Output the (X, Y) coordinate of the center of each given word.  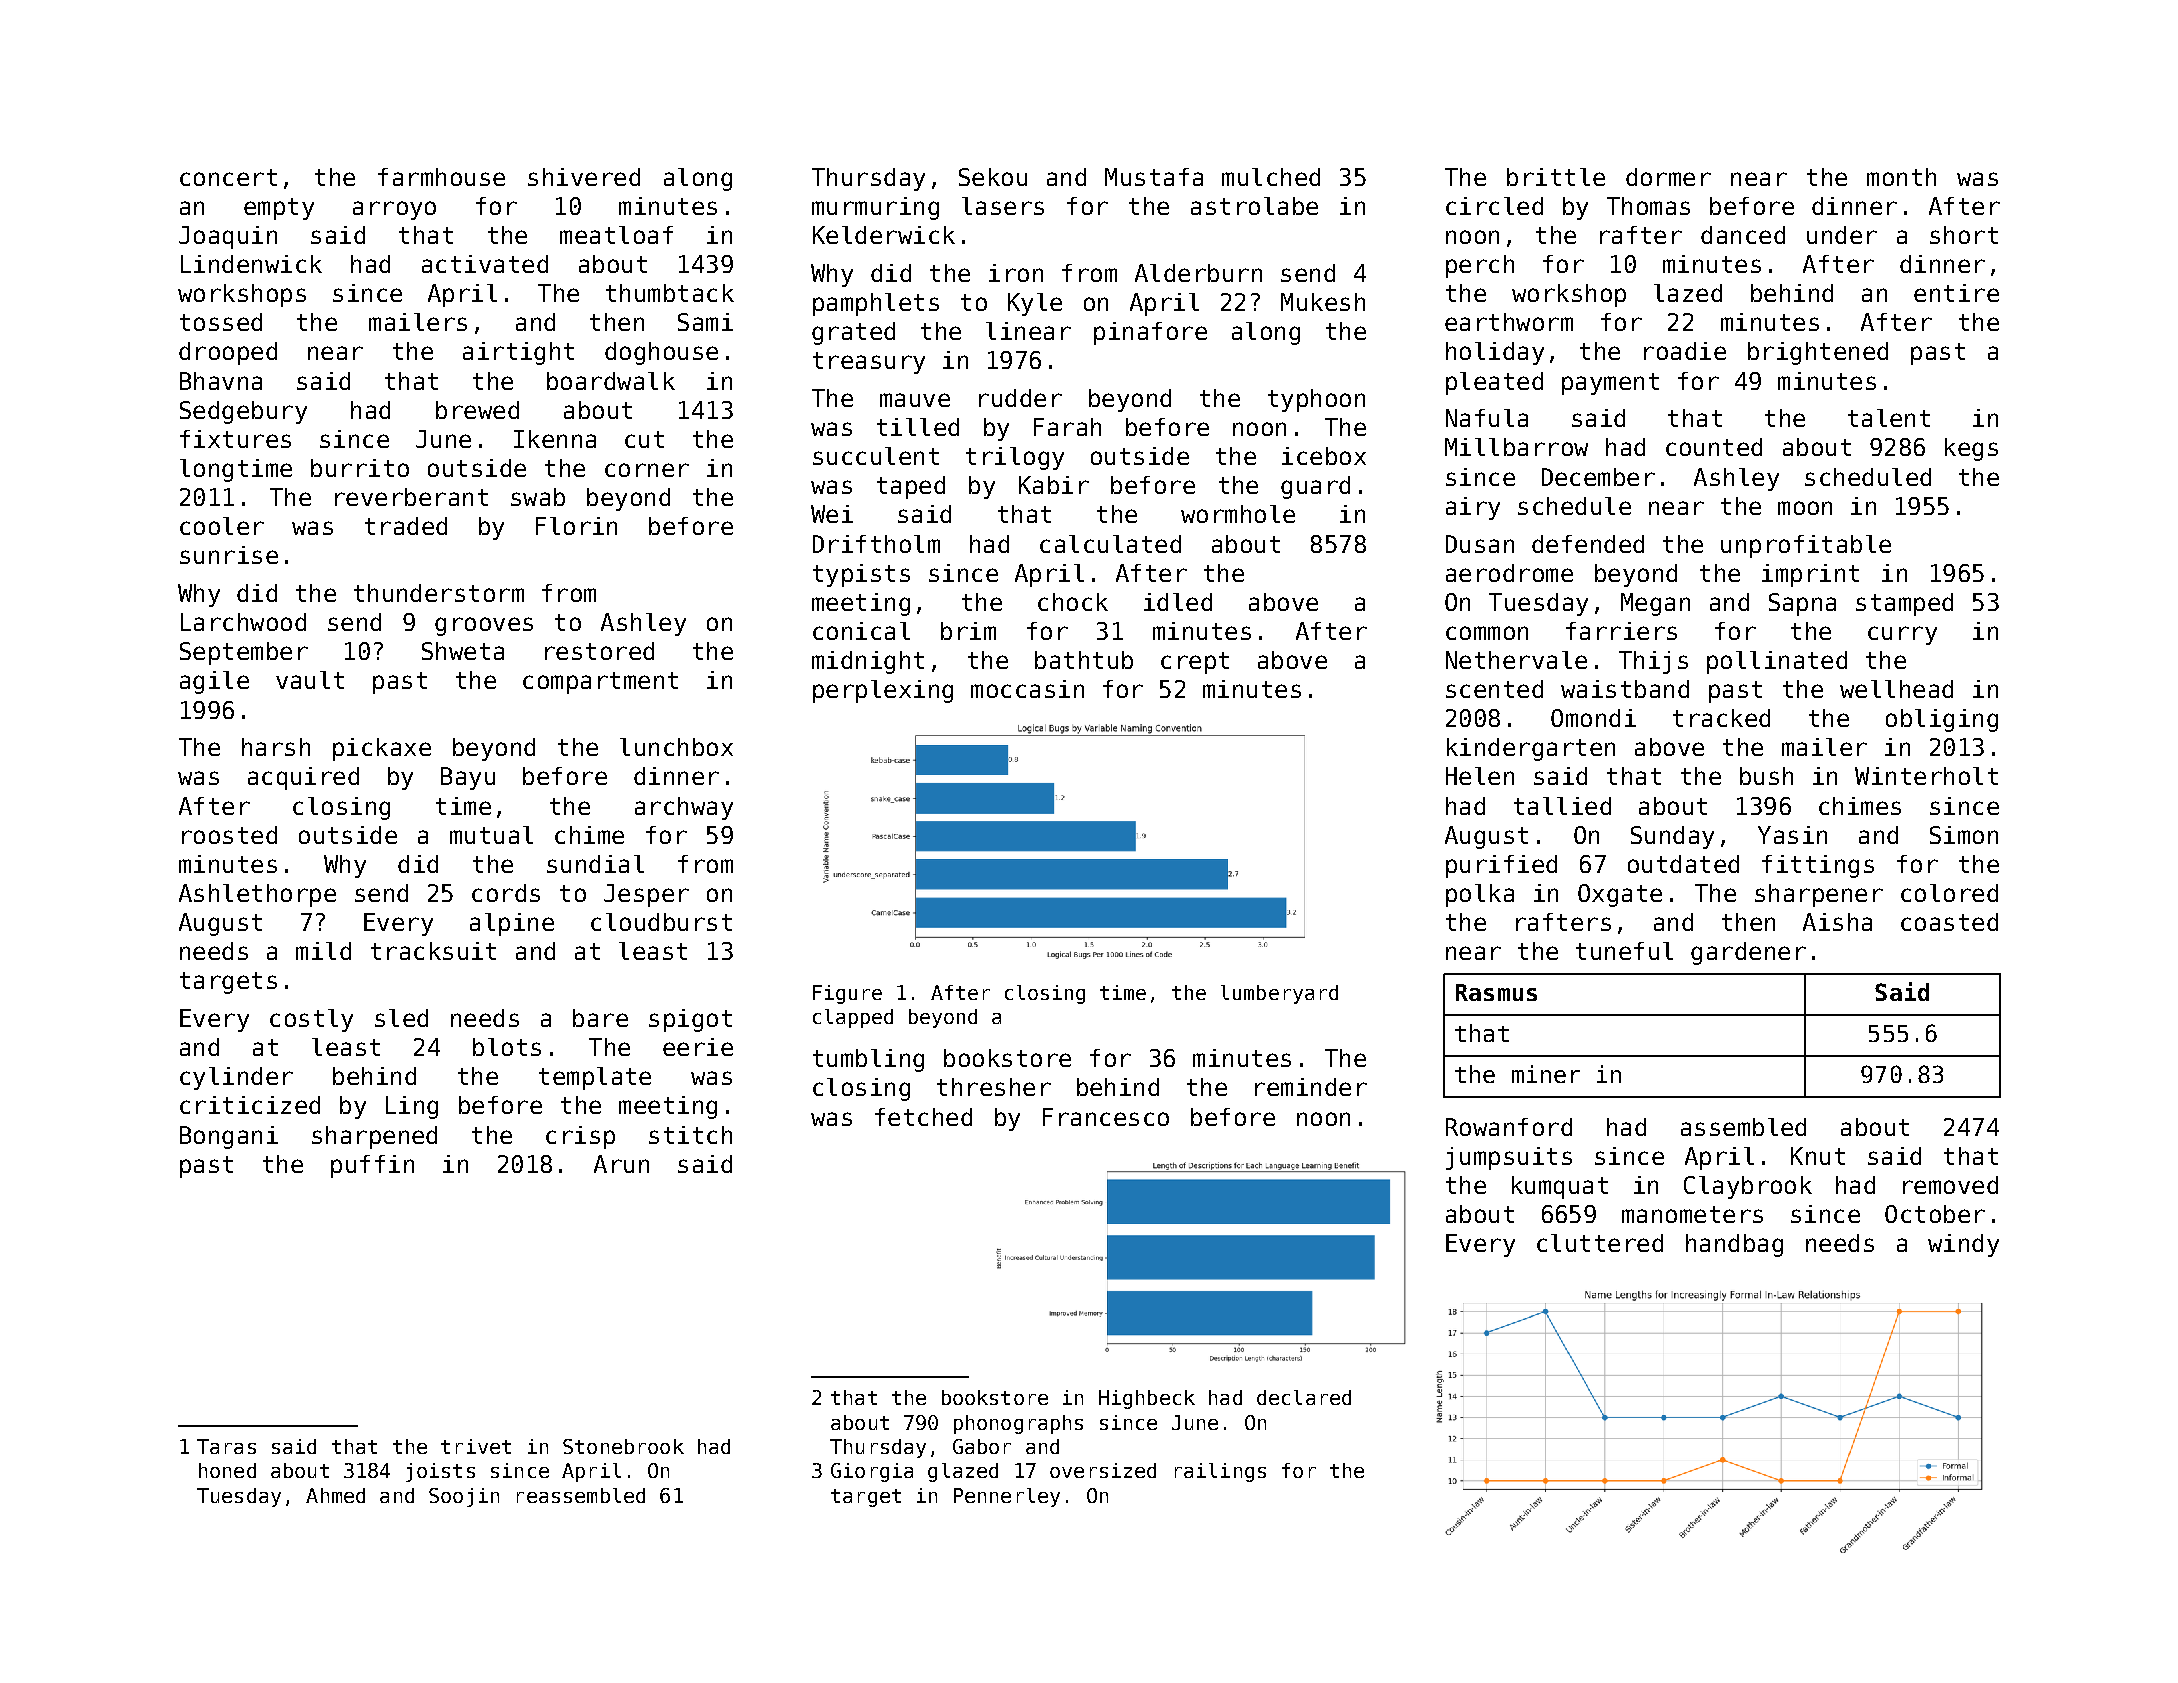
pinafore (1150, 333)
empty (279, 209)
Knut (1818, 1156)
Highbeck (1147, 1399)
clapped (853, 1018)
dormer (1668, 177)
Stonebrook (623, 1446)
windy (1963, 1245)
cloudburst (661, 922)
